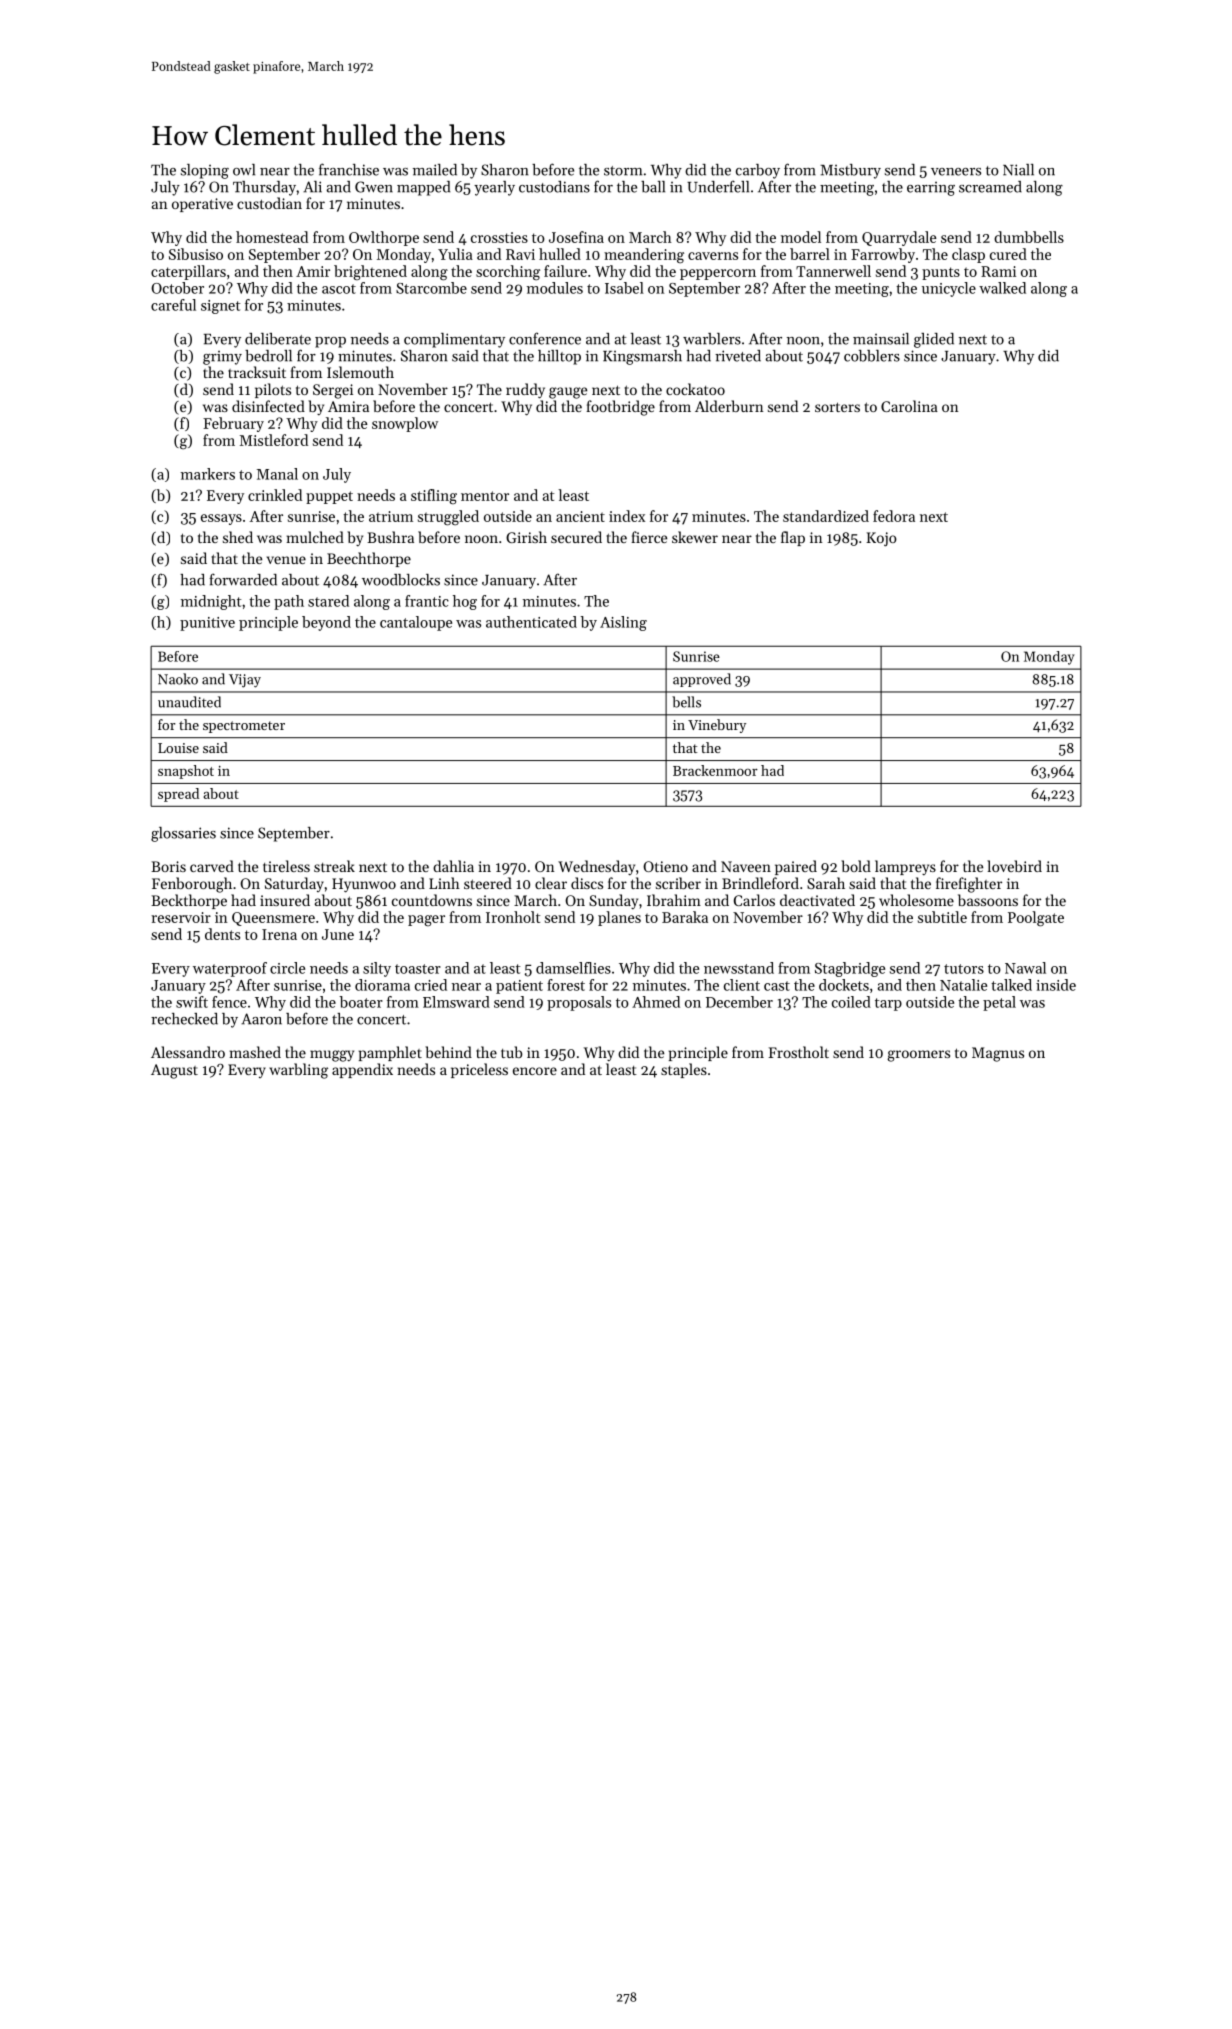  What do you see at coordinates (485, 496) in the screenshot?
I see `mentor` at bounding box center [485, 496].
